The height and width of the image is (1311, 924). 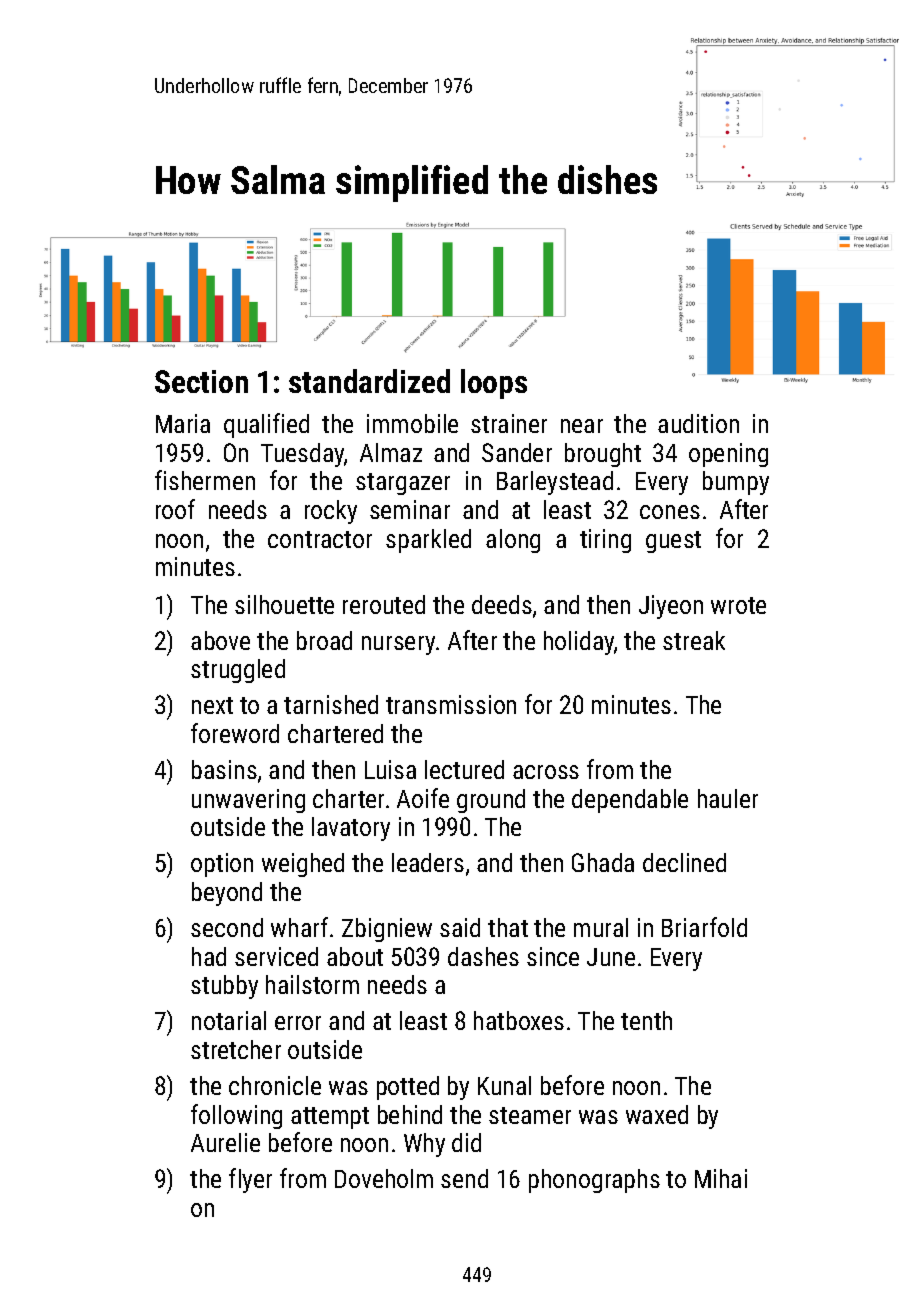 I want to click on Section, so click(x=201, y=381).
